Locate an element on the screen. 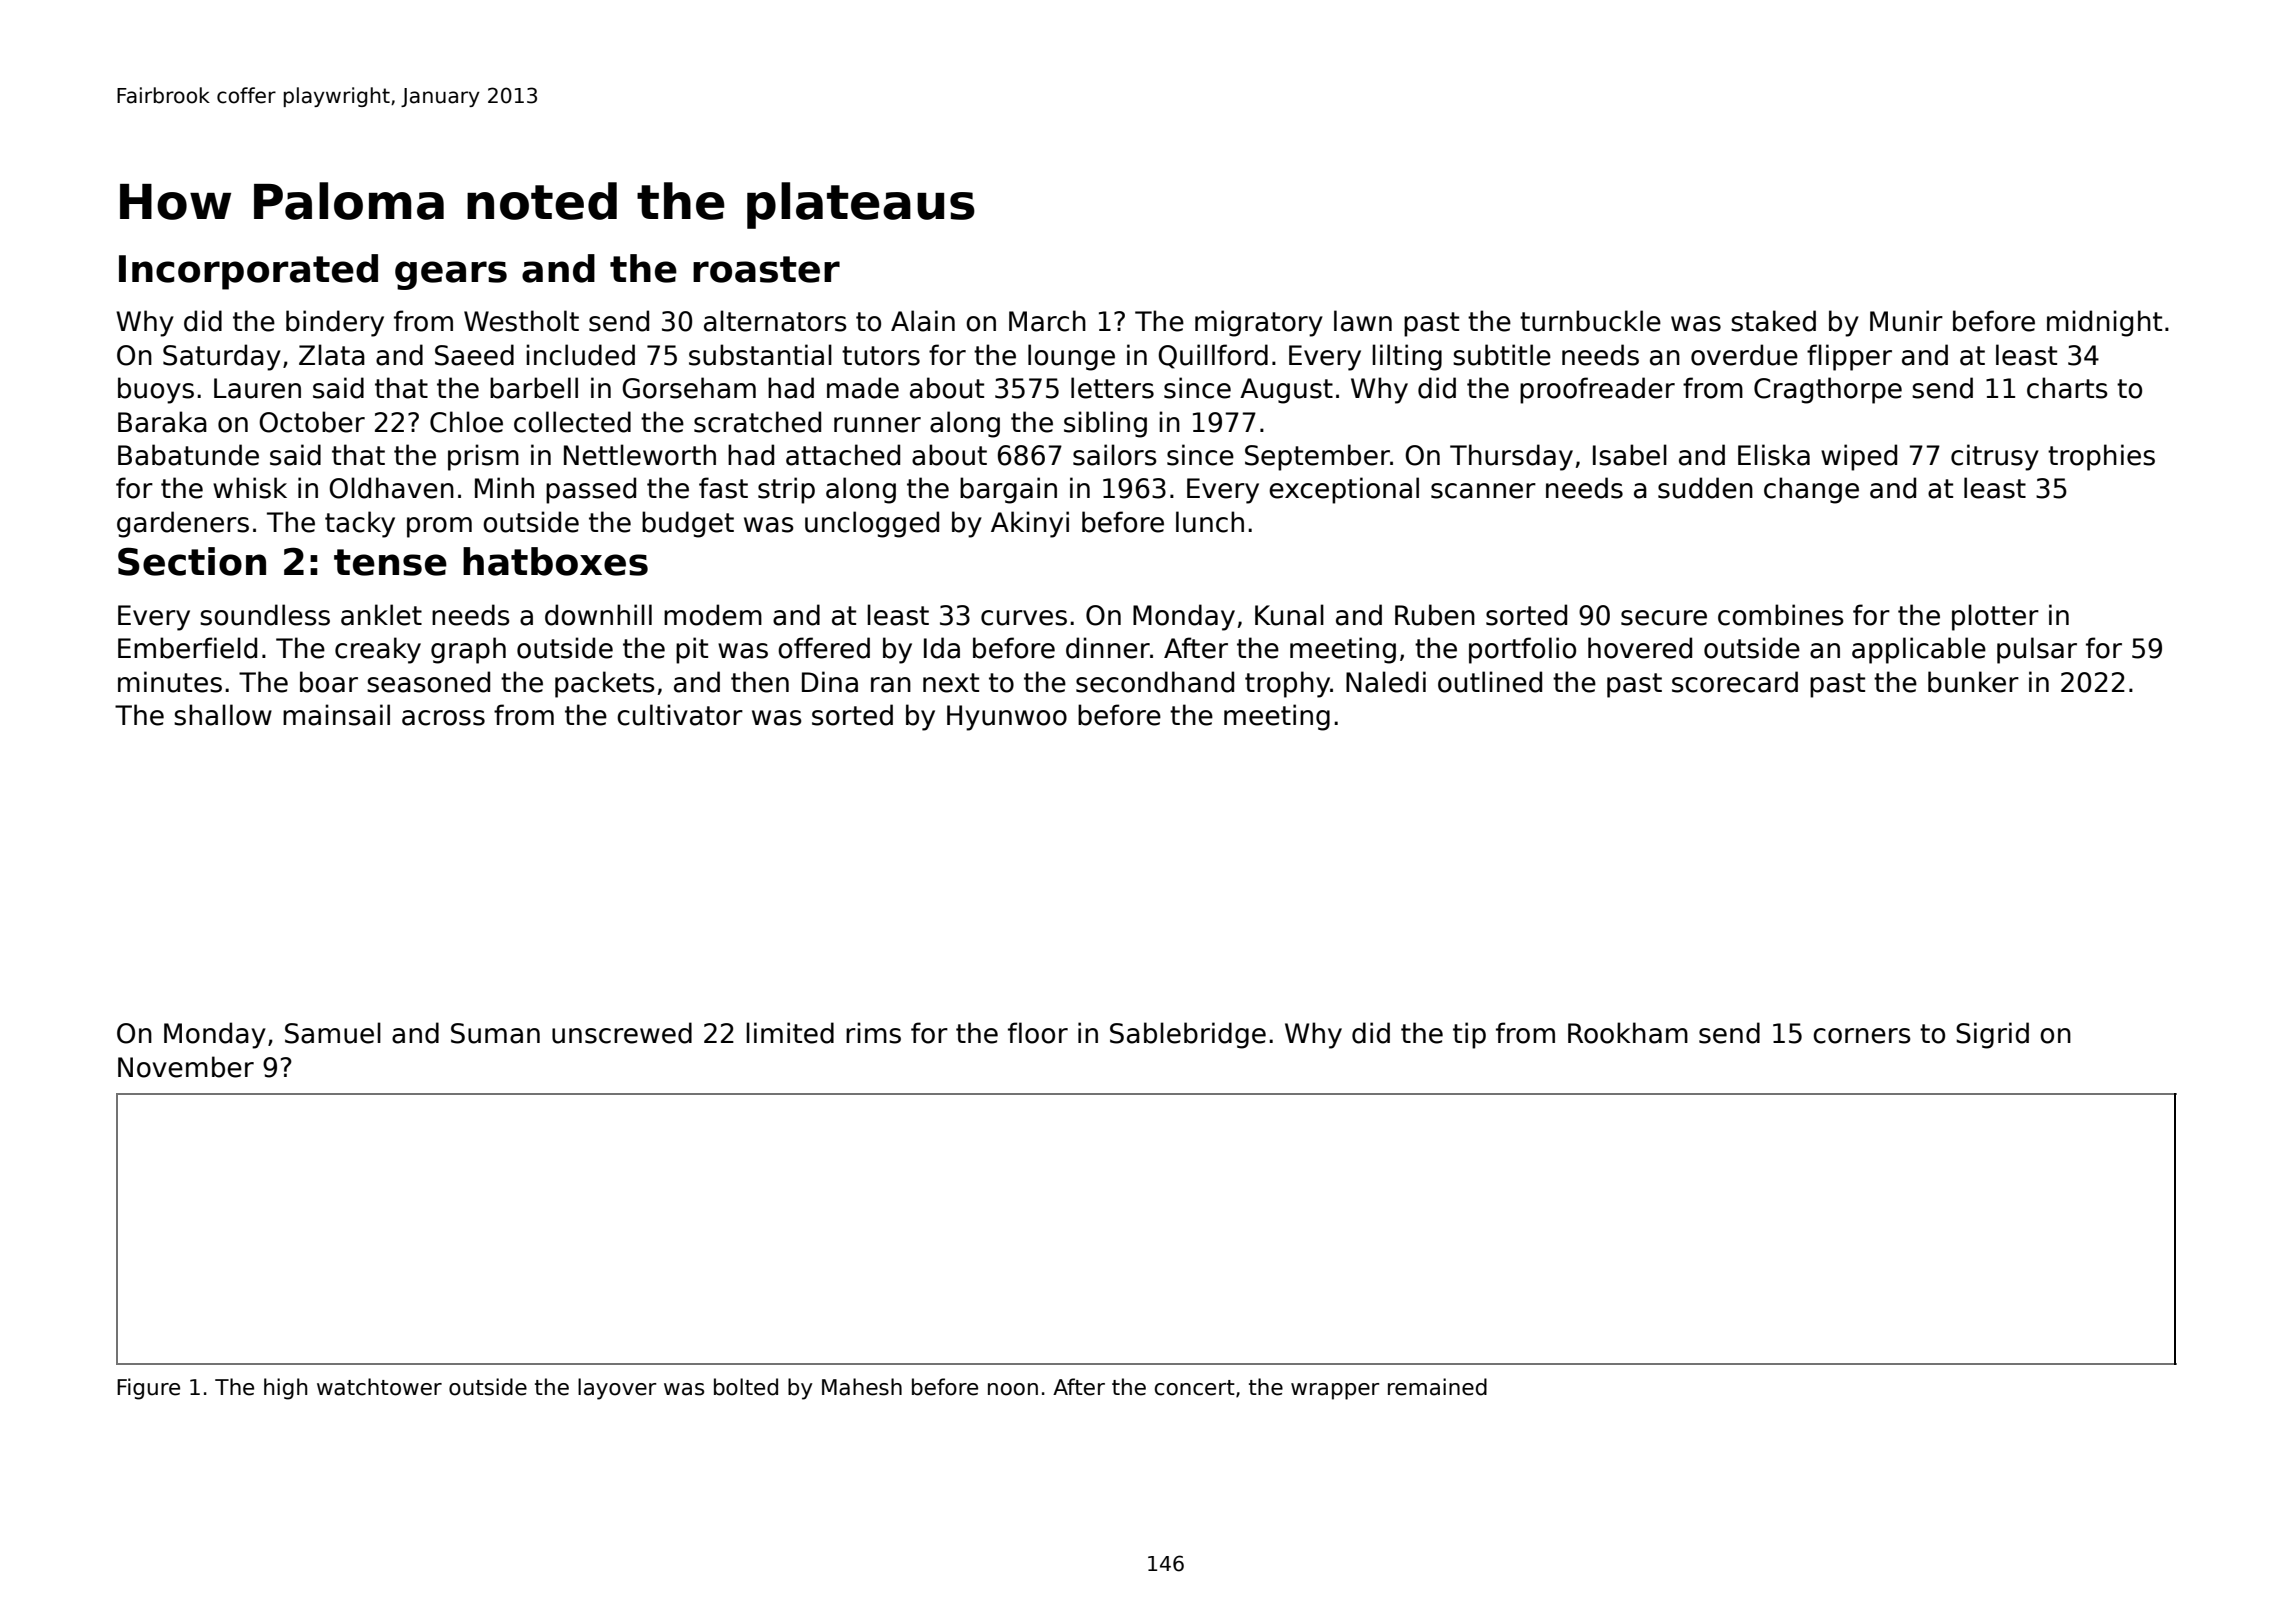  remained is located at coordinates (1437, 1387).
